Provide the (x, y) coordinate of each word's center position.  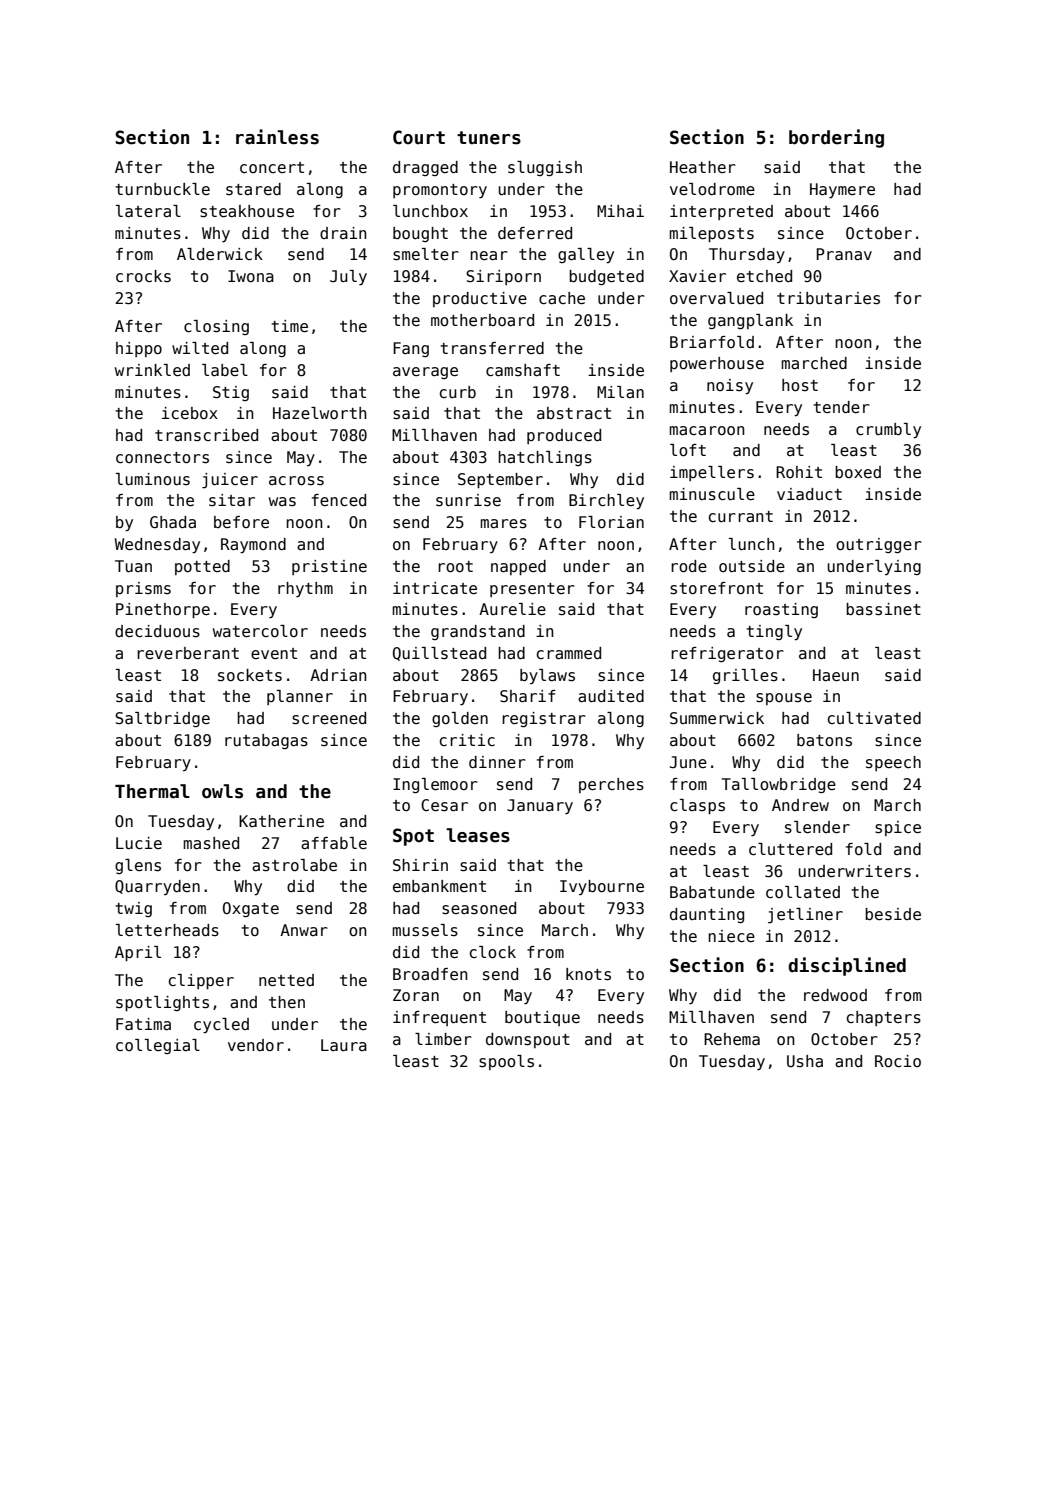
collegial (158, 1046)
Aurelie (512, 609)
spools (506, 1062)
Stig (231, 393)
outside (752, 566)
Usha (805, 1061)
